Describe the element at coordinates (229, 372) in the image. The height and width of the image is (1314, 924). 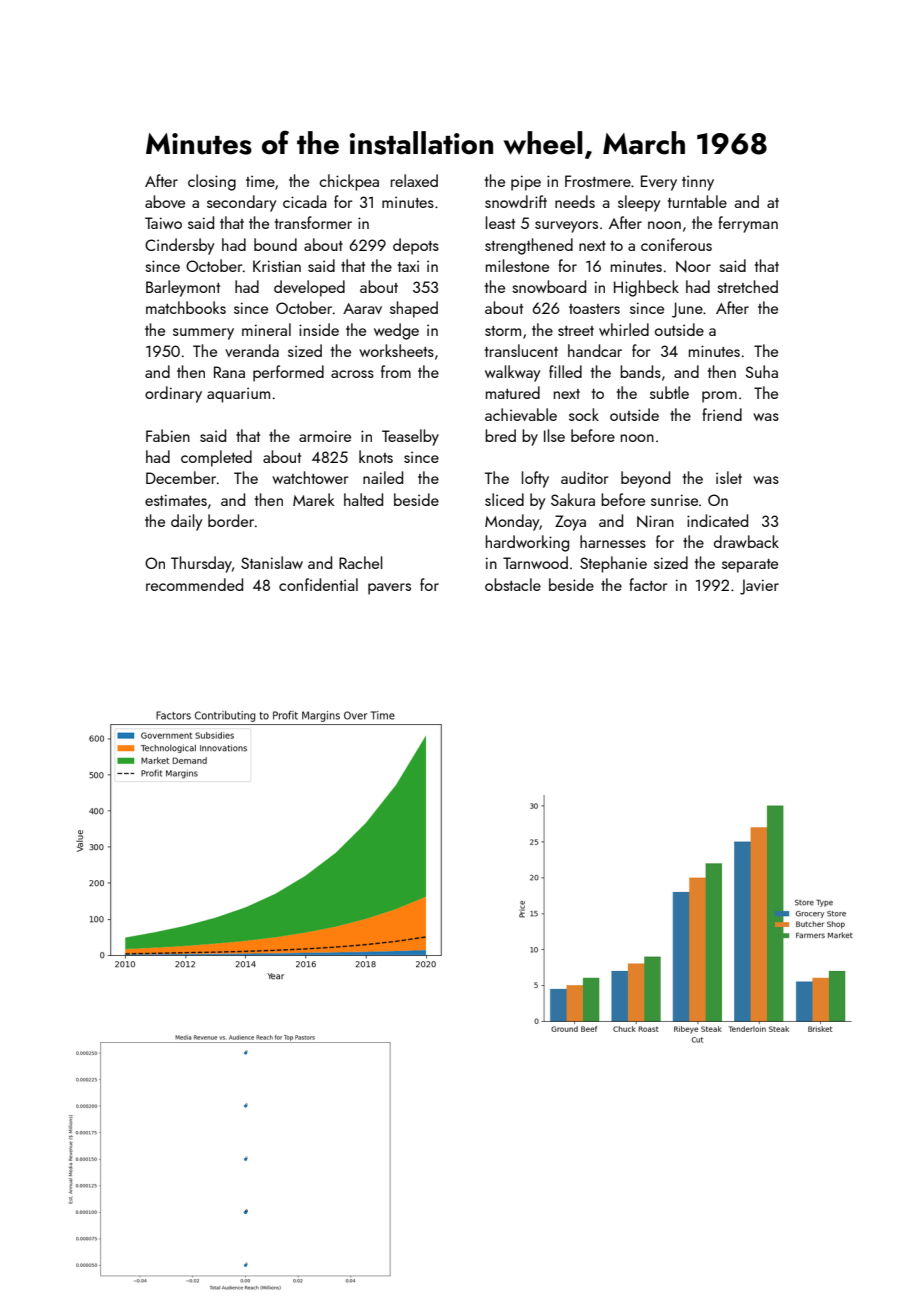
I see `Rana` at that location.
